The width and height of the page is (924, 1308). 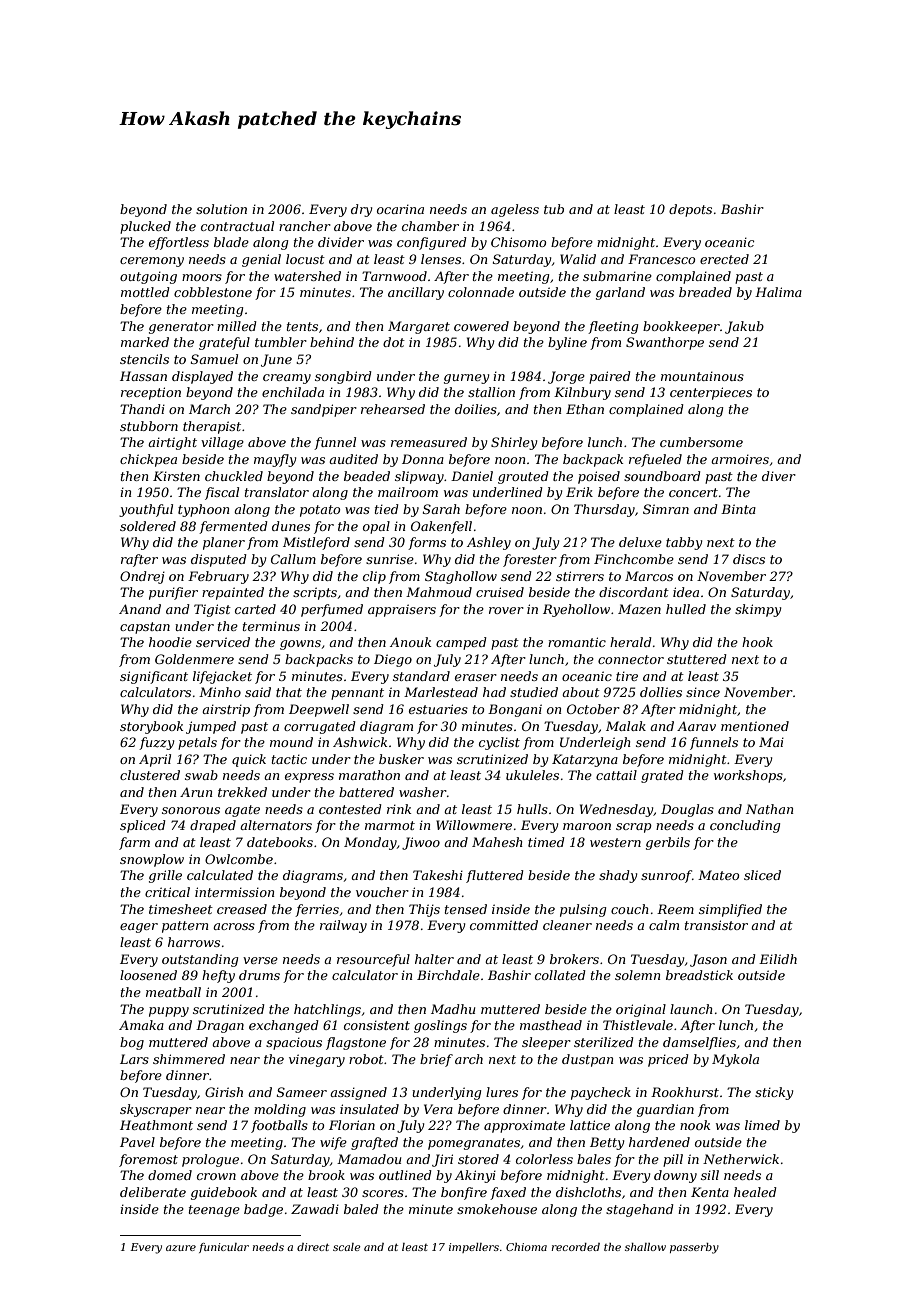 What do you see at coordinates (436, 1060) in the page?
I see `brief` at bounding box center [436, 1060].
